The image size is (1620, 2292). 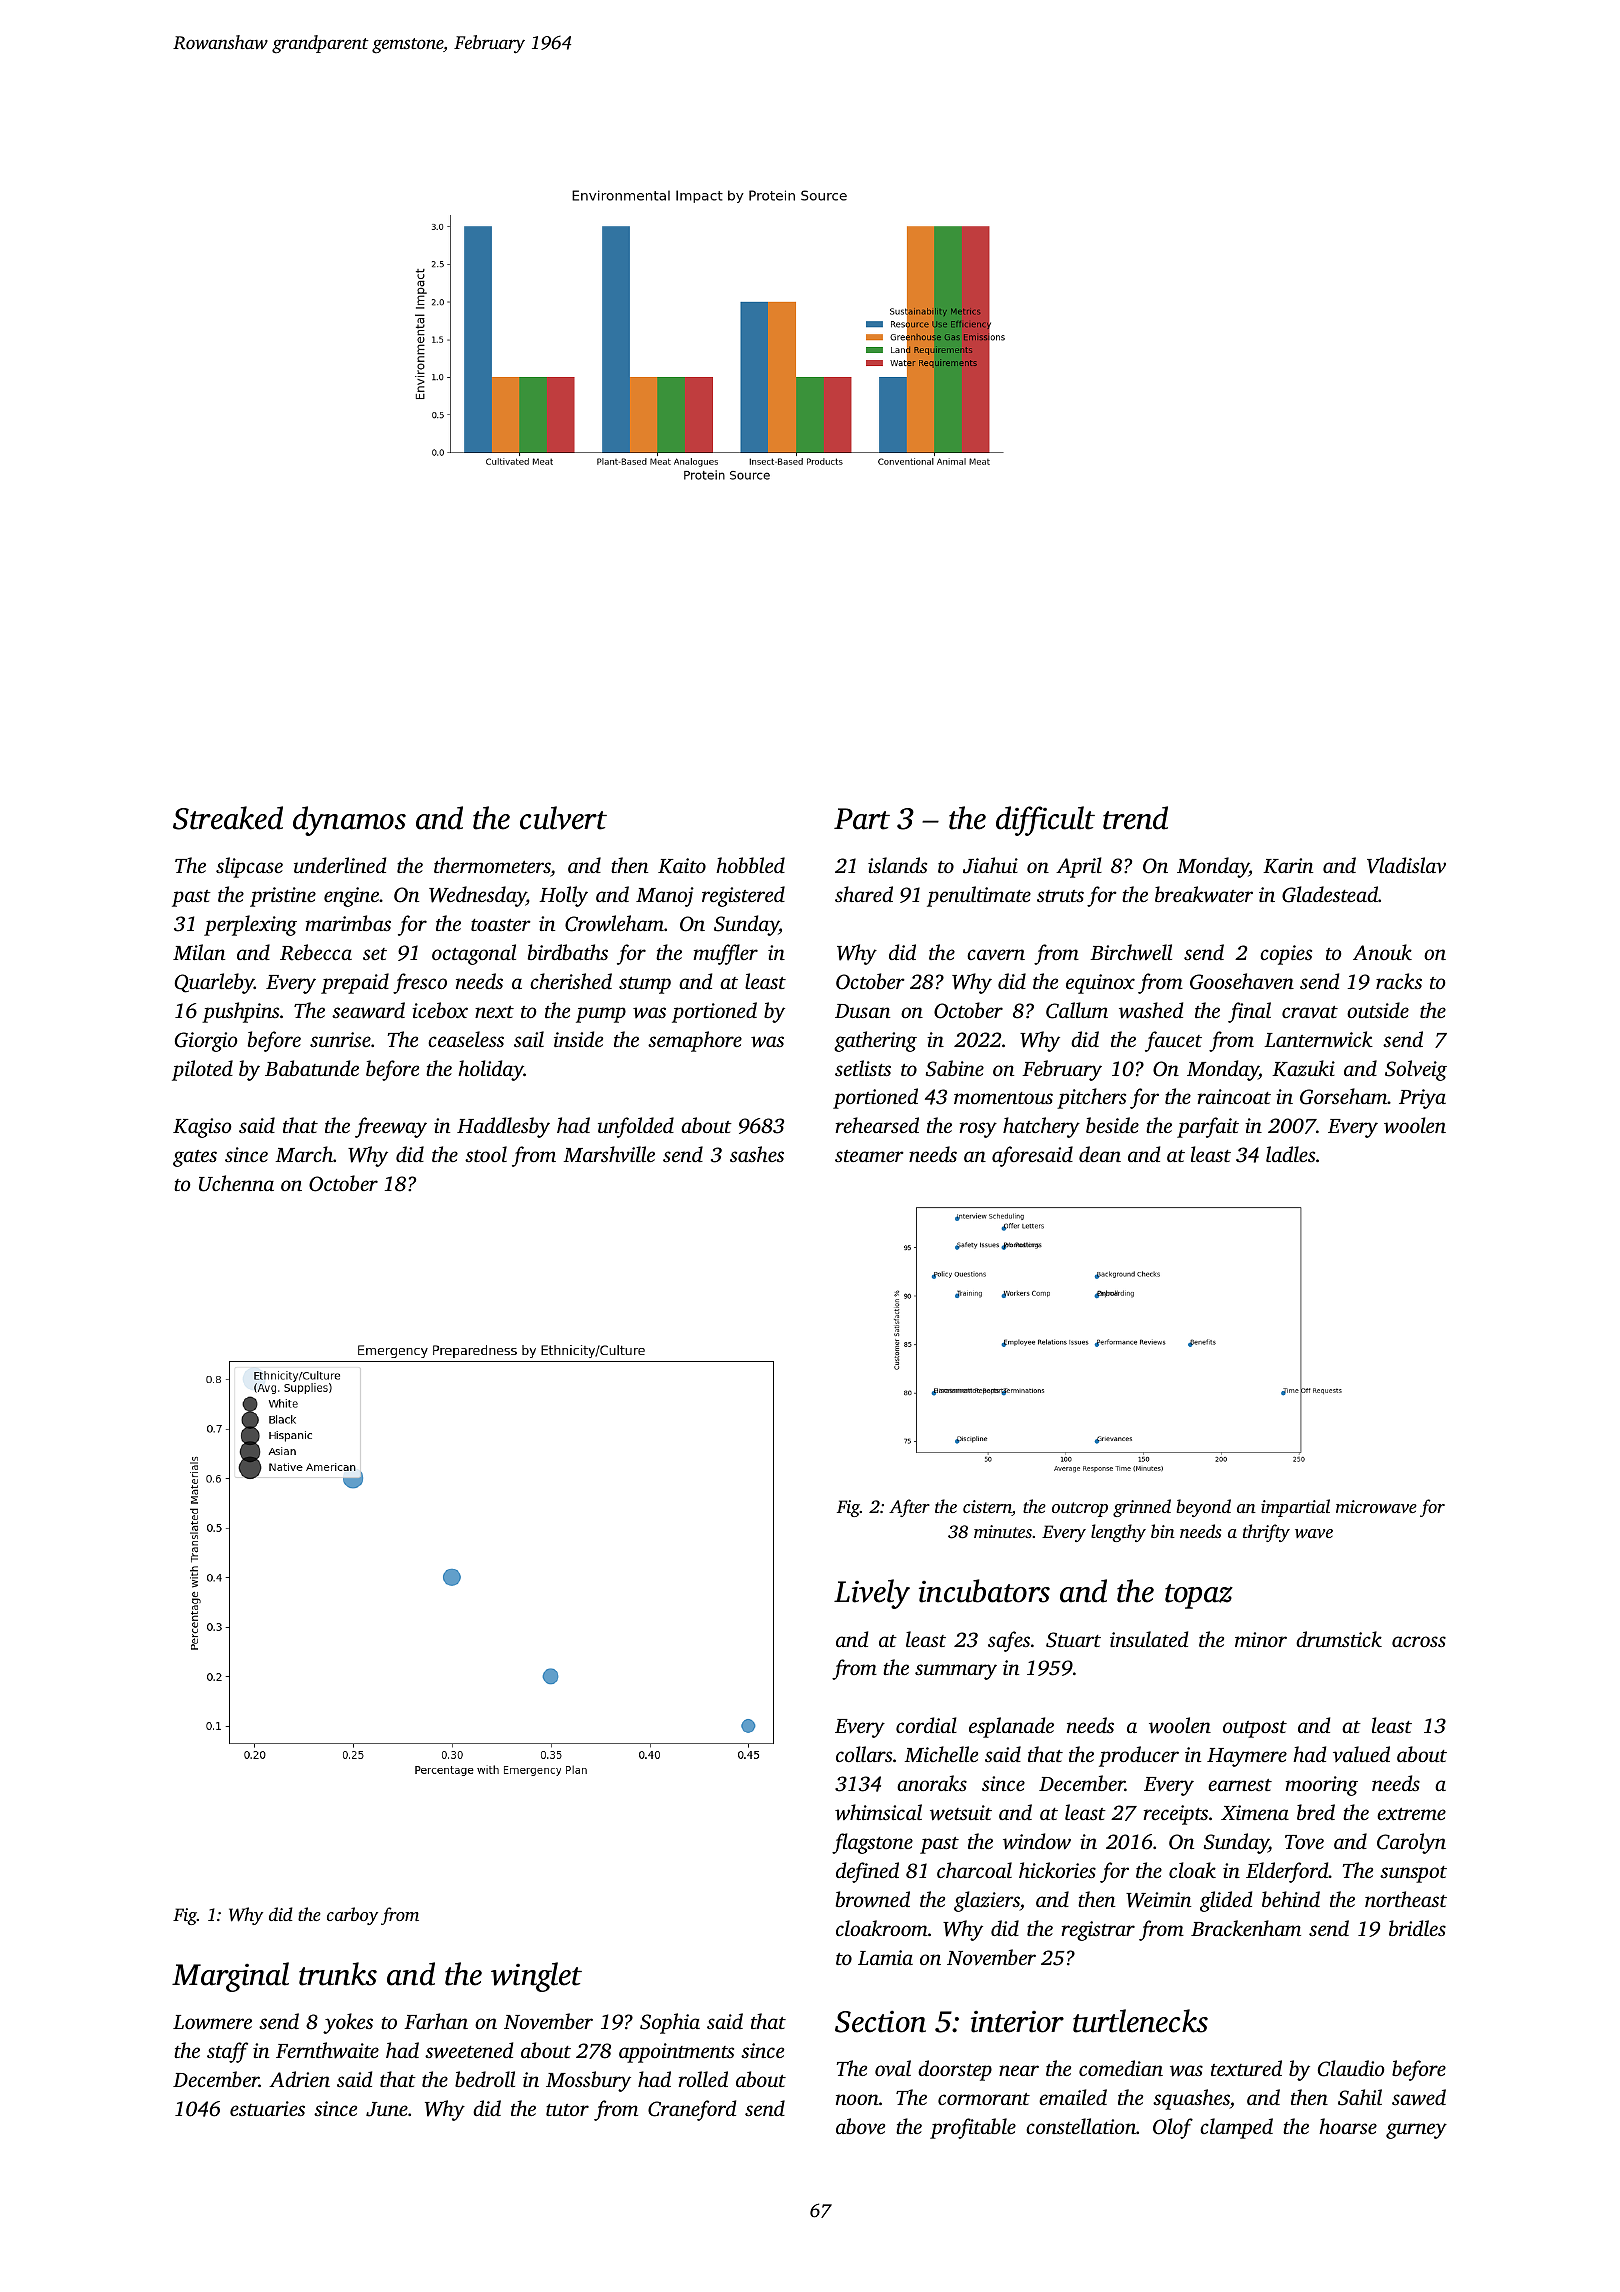 What do you see at coordinates (665, 897) in the screenshot?
I see `Manoj` at bounding box center [665, 897].
